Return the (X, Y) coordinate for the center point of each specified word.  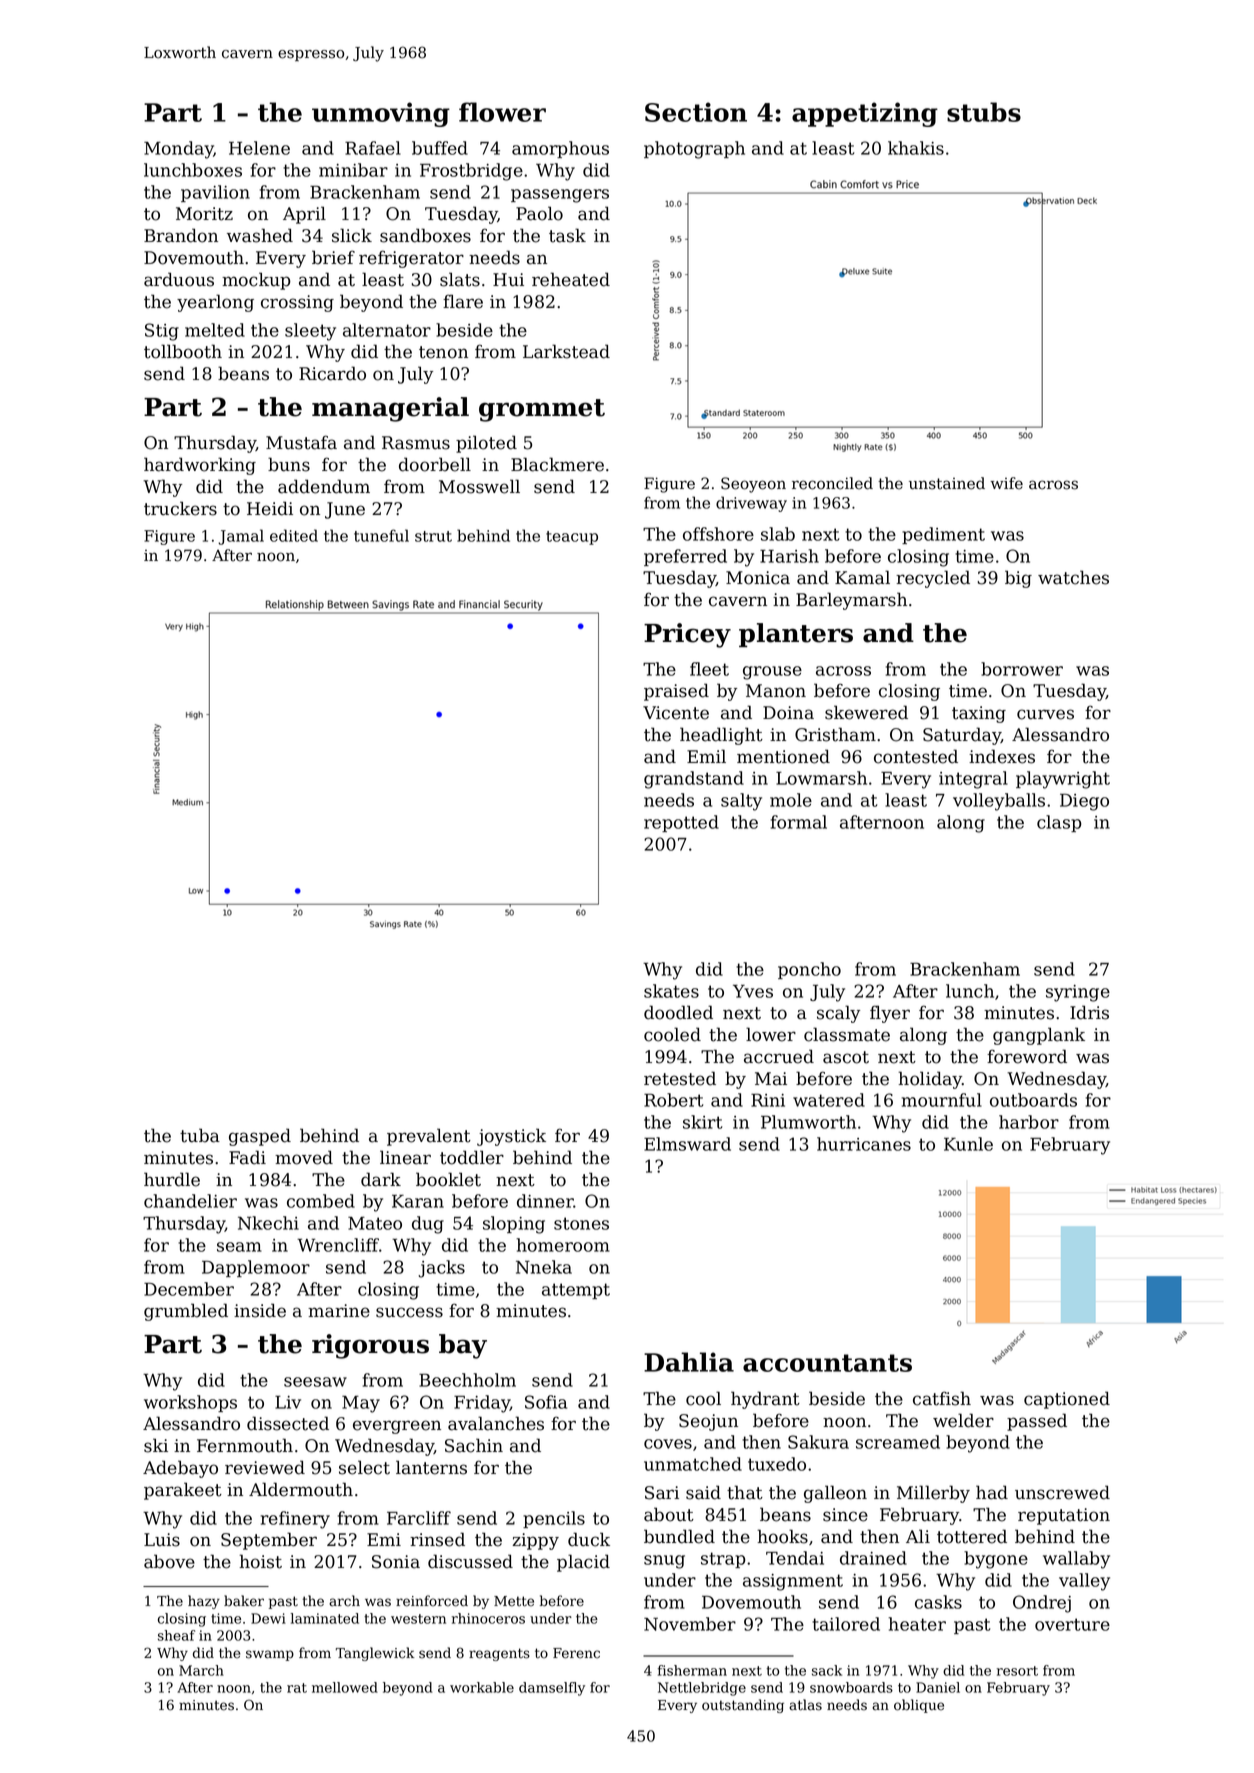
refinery (295, 1520)
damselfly (552, 1689)
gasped (260, 1137)
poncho (809, 970)
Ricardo (332, 373)
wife (1006, 483)
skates (671, 991)
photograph (694, 150)
